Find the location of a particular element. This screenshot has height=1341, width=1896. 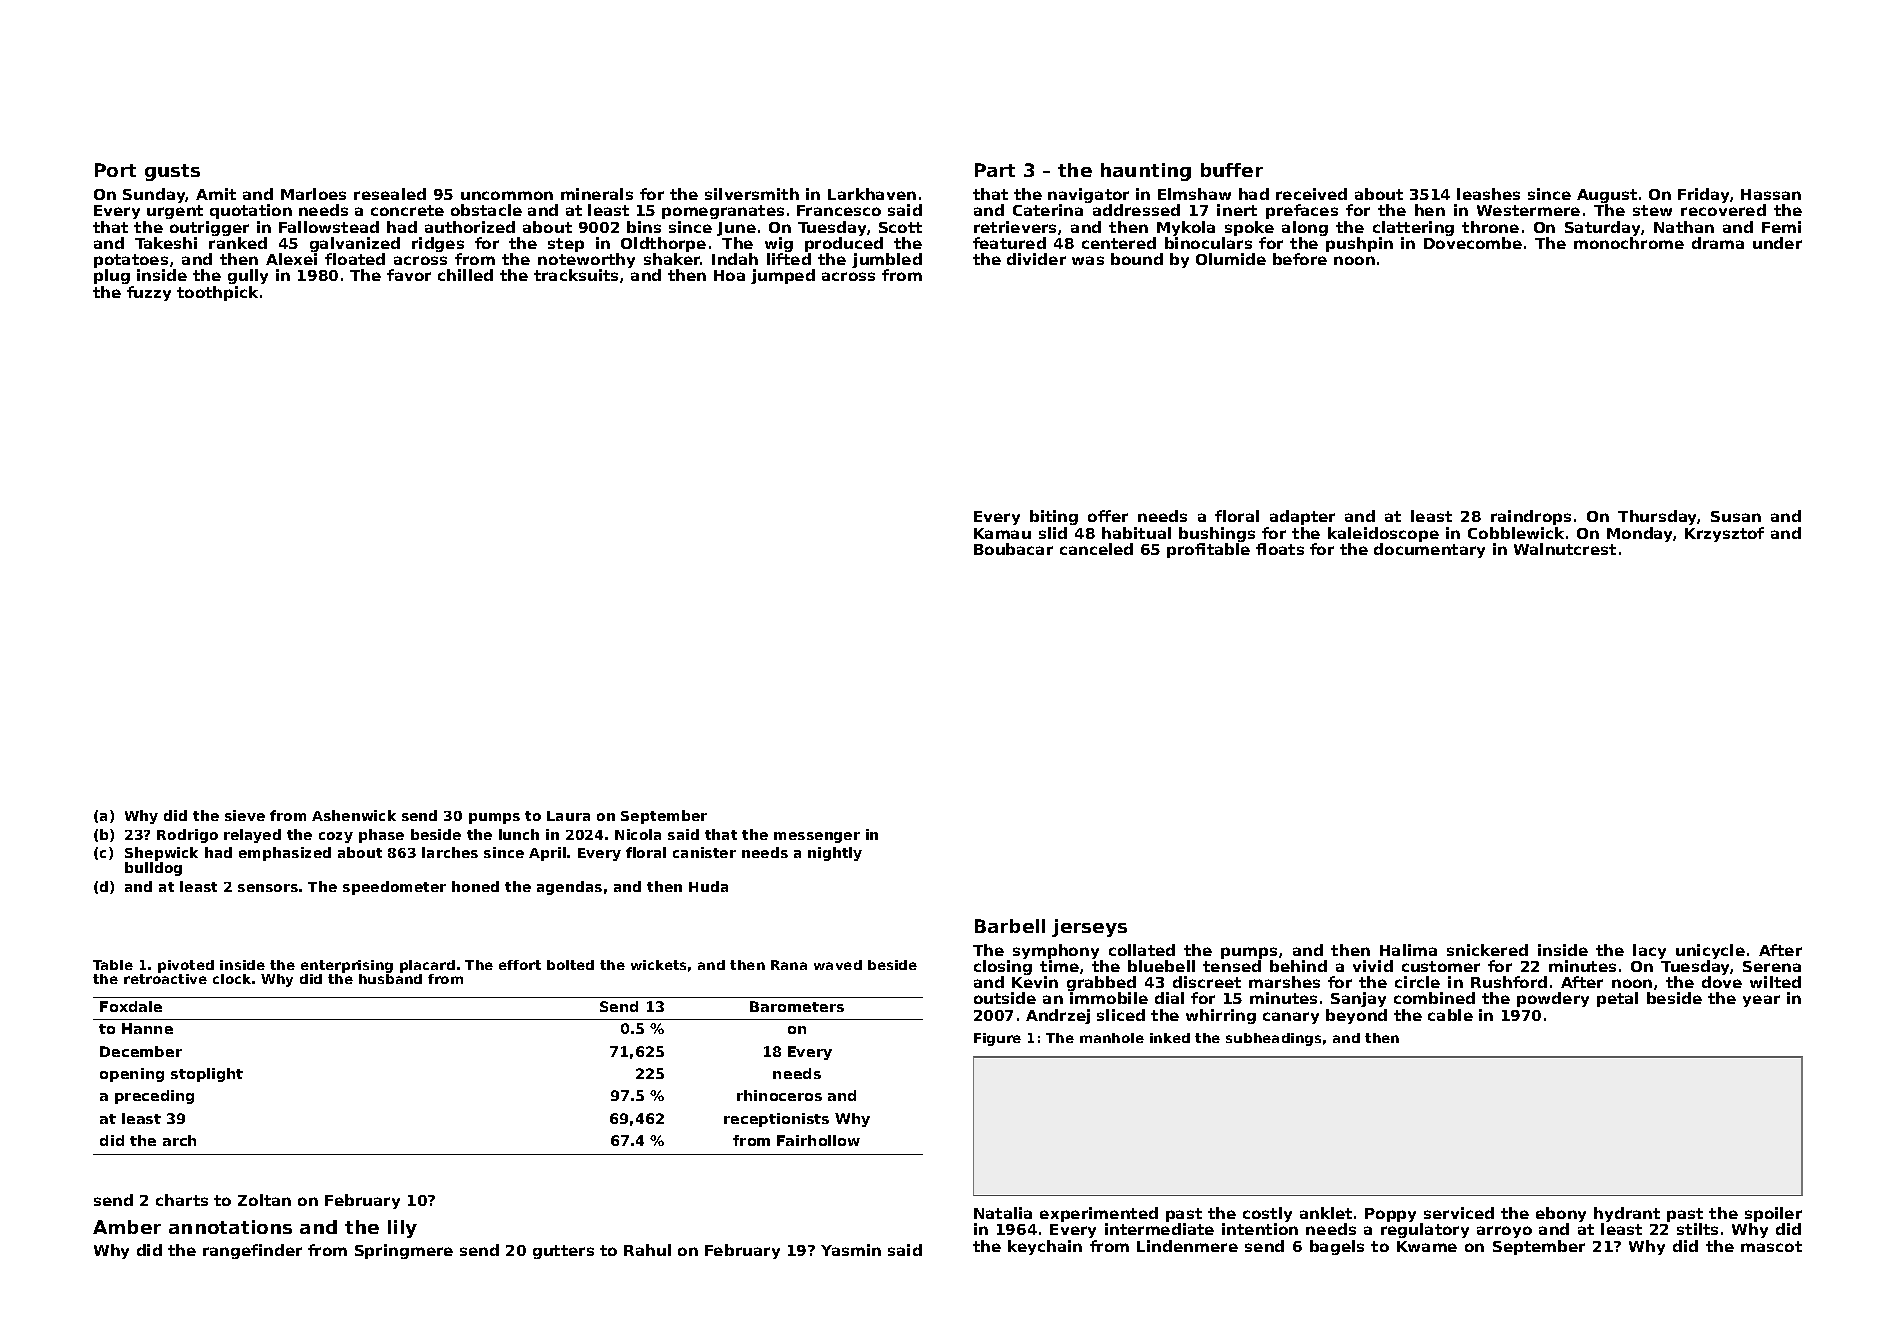

mascot is located at coordinates (1771, 1246).
